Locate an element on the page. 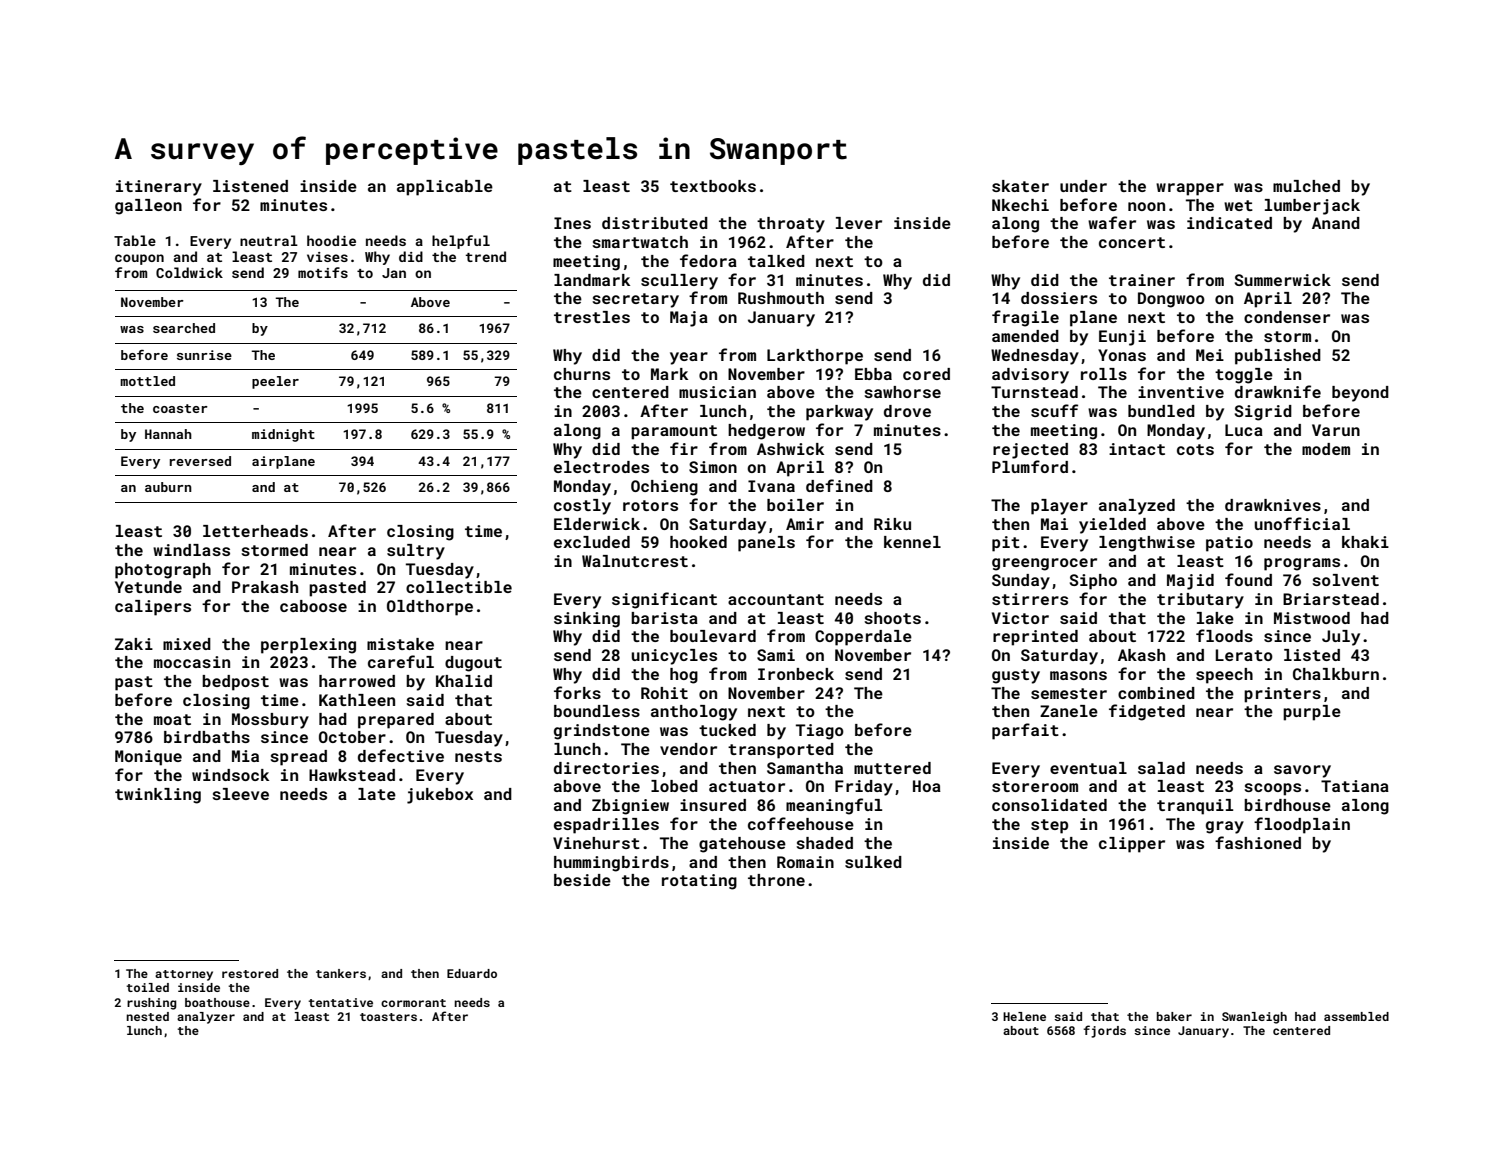 The image size is (1508, 1165). intact is located at coordinates (1137, 449).
